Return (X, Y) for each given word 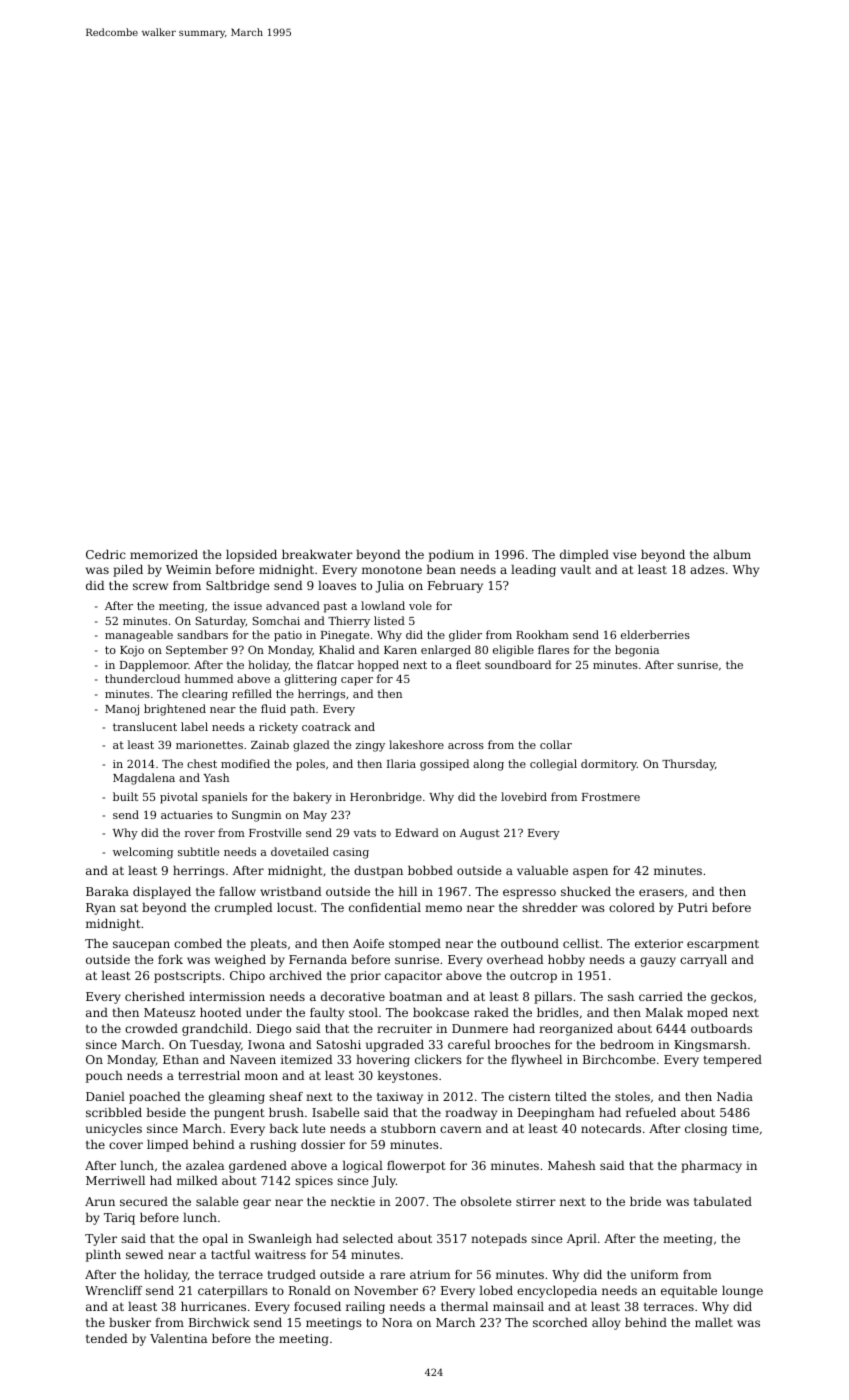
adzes (707, 569)
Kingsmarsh (710, 1046)
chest (202, 763)
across (466, 746)
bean (441, 569)
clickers (438, 1059)
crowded (151, 1028)
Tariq (119, 1219)
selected (368, 1238)
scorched (560, 1322)
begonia (637, 651)
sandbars (202, 634)
